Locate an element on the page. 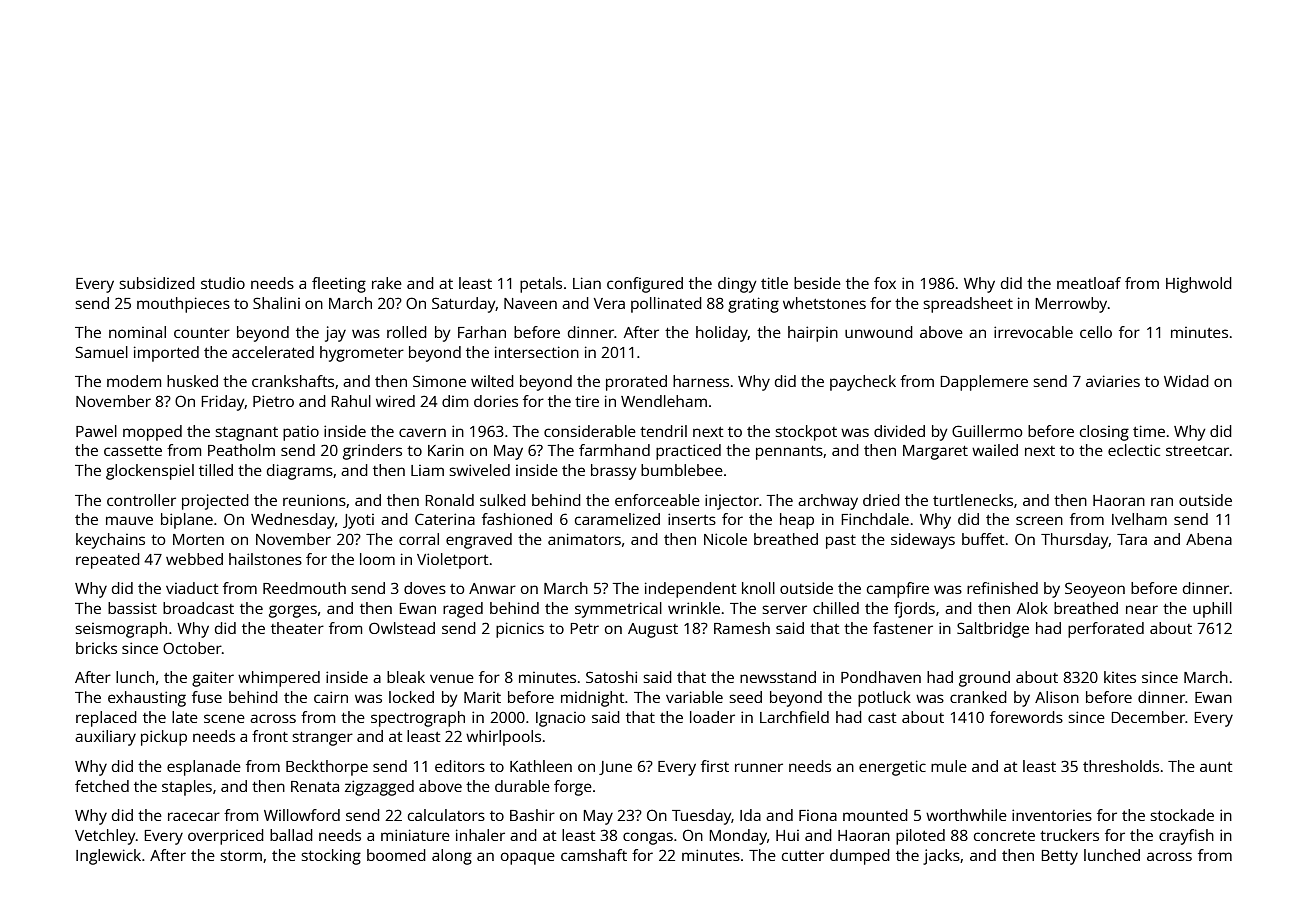  bleak is located at coordinates (406, 677).
